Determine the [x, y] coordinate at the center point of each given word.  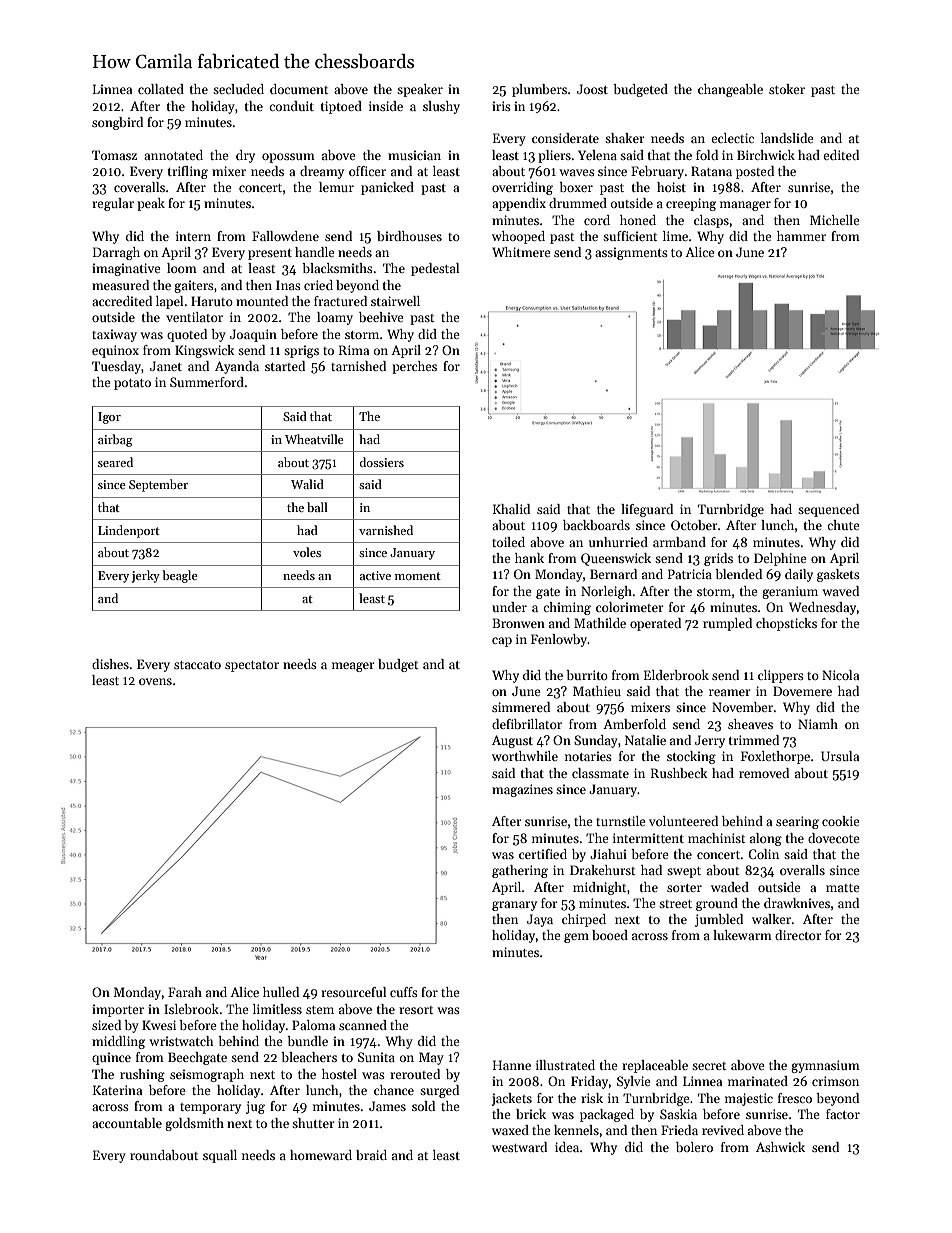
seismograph [207, 1075]
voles [307, 552]
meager [353, 667]
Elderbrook [676, 675]
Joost [592, 89]
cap [502, 642]
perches [414, 367]
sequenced [828, 510]
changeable [730, 90]
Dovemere [802, 691]
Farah [185, 992]
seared [115, 462]
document [299, 89]
